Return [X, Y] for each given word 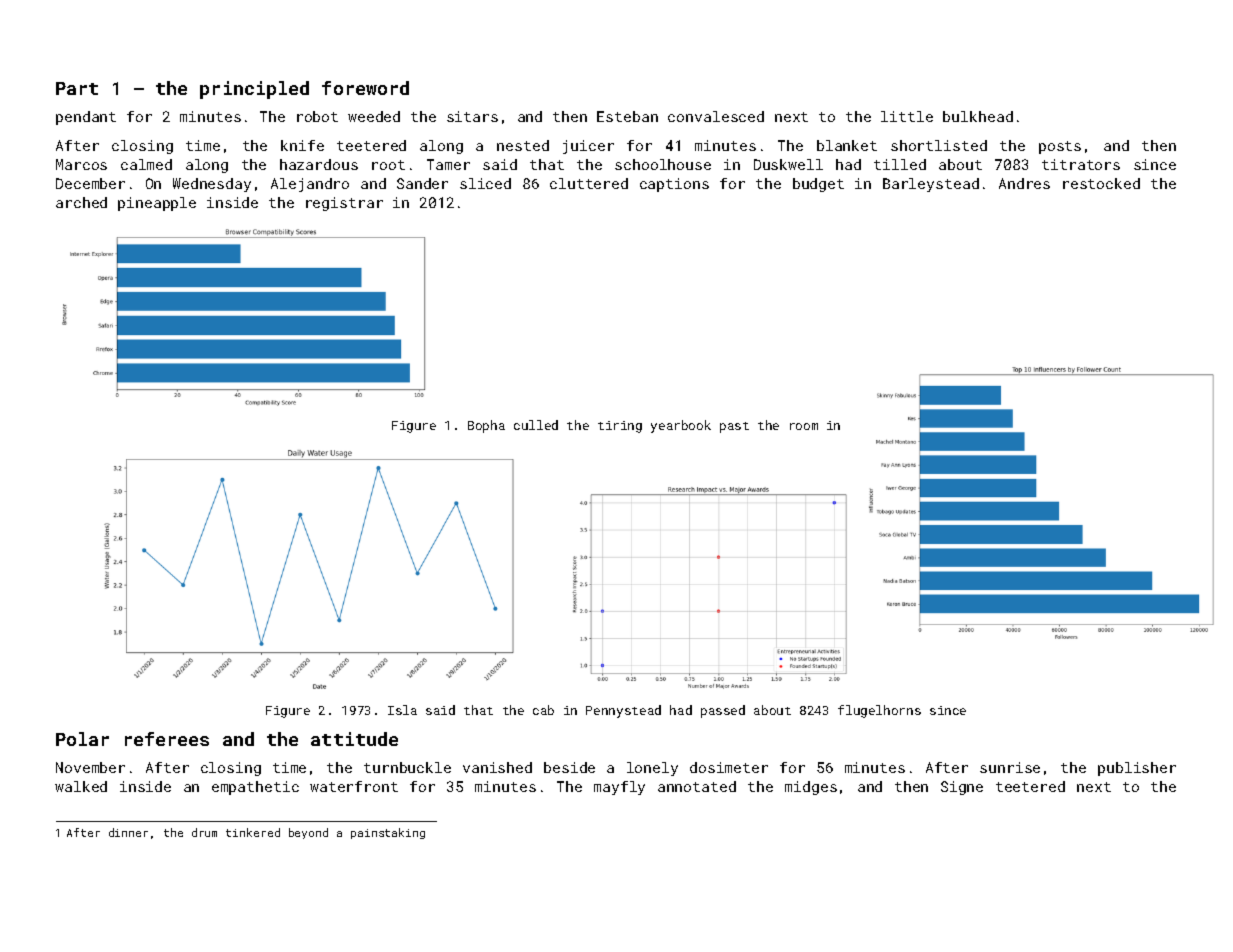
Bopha [486, 426]
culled [536, 425]
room [804, 426]
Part [77, 88]
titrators [1081, 164]
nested [523, 145]
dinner [128, 832]
